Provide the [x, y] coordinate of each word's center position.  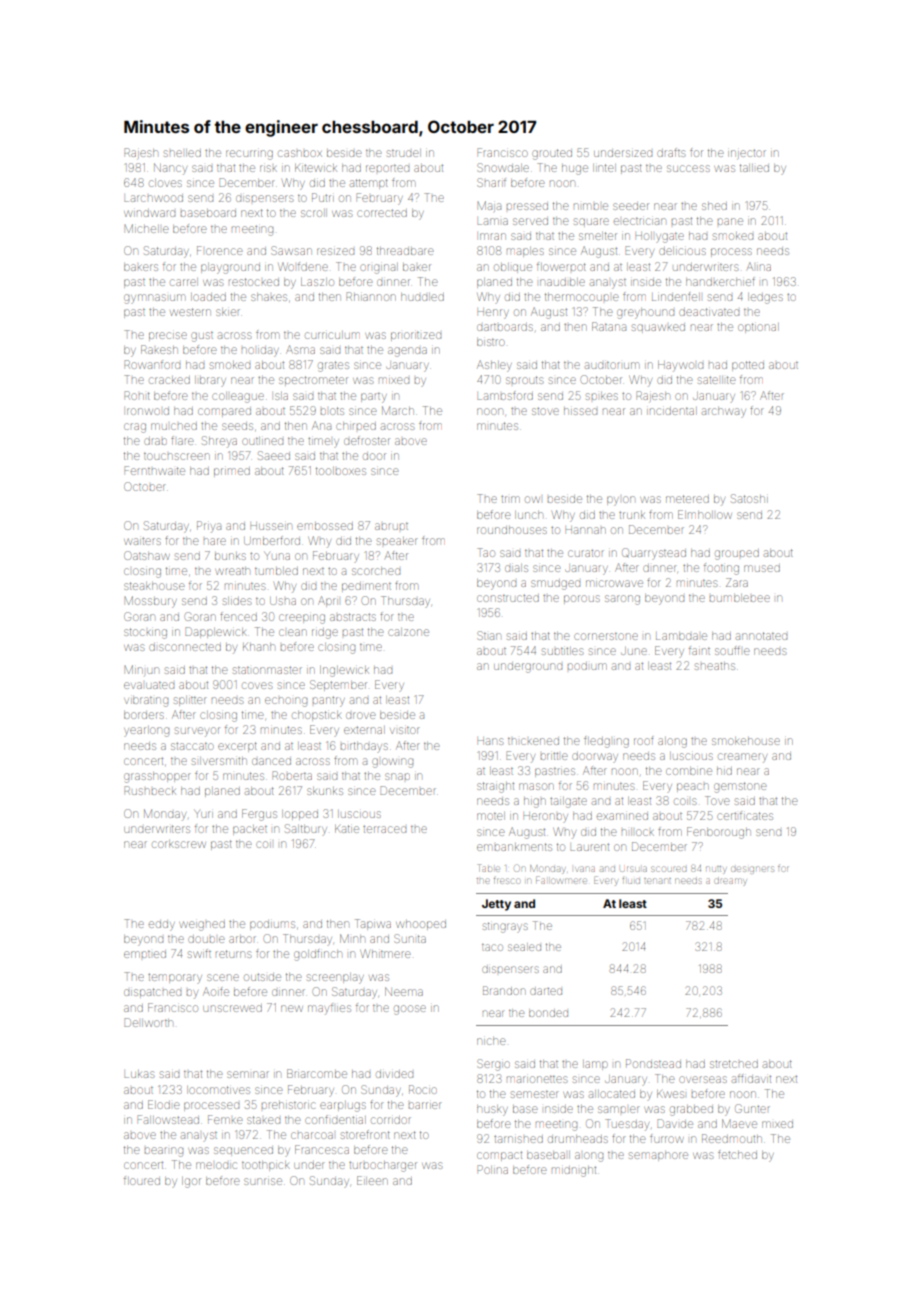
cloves [165, 183]
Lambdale [681, 636]
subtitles [562, 651]
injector [747, 153]
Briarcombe [317, 1073]
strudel [404, 153]
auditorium [611, 365]
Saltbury [306, 830]
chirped [356, 426]
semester [535, 1094]
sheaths [715, 666]
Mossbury [151, 602]
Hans [490, 741]
